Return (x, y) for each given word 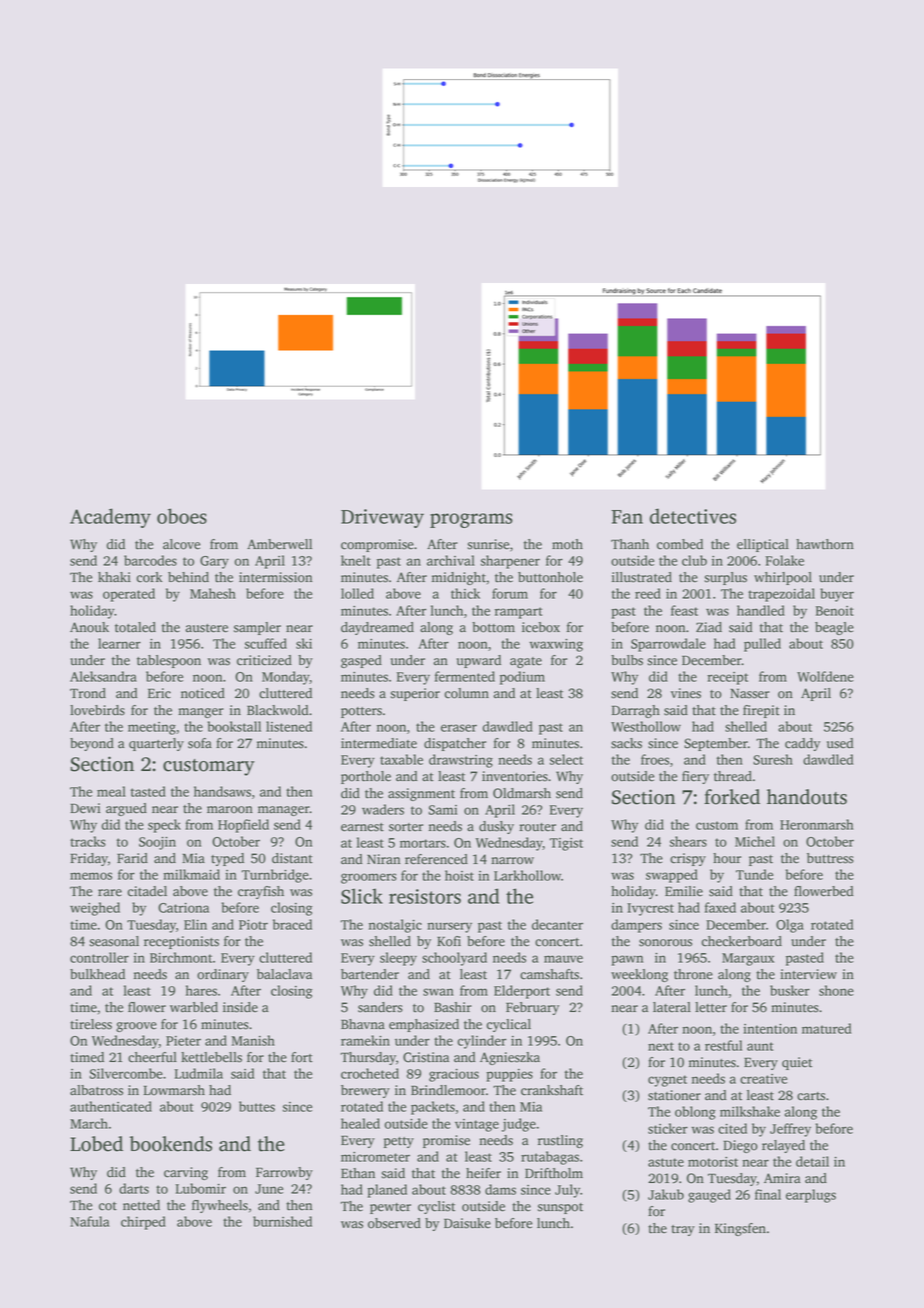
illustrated (642, 577)
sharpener (510, 562)
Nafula (90, 1221)
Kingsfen (740, 1229)
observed (394, 1223)
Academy (110, 518)
